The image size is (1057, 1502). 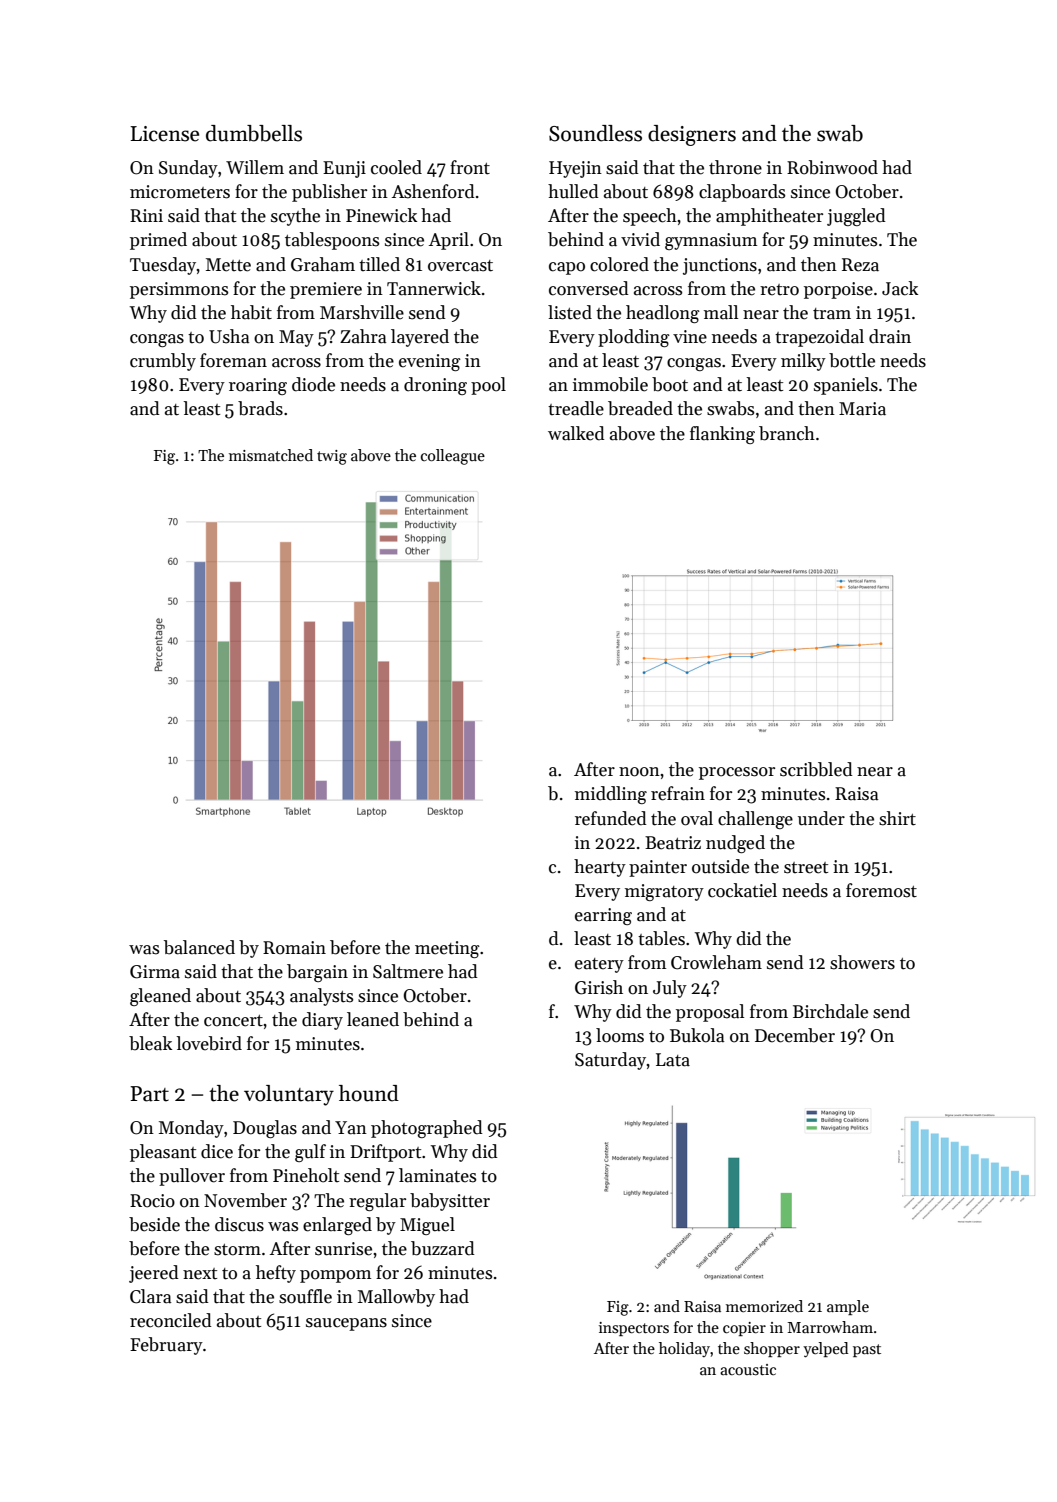 What do you see at coordinates (369, 1093) in the image?
I see `hound` at bounding box center [369, 1093].
